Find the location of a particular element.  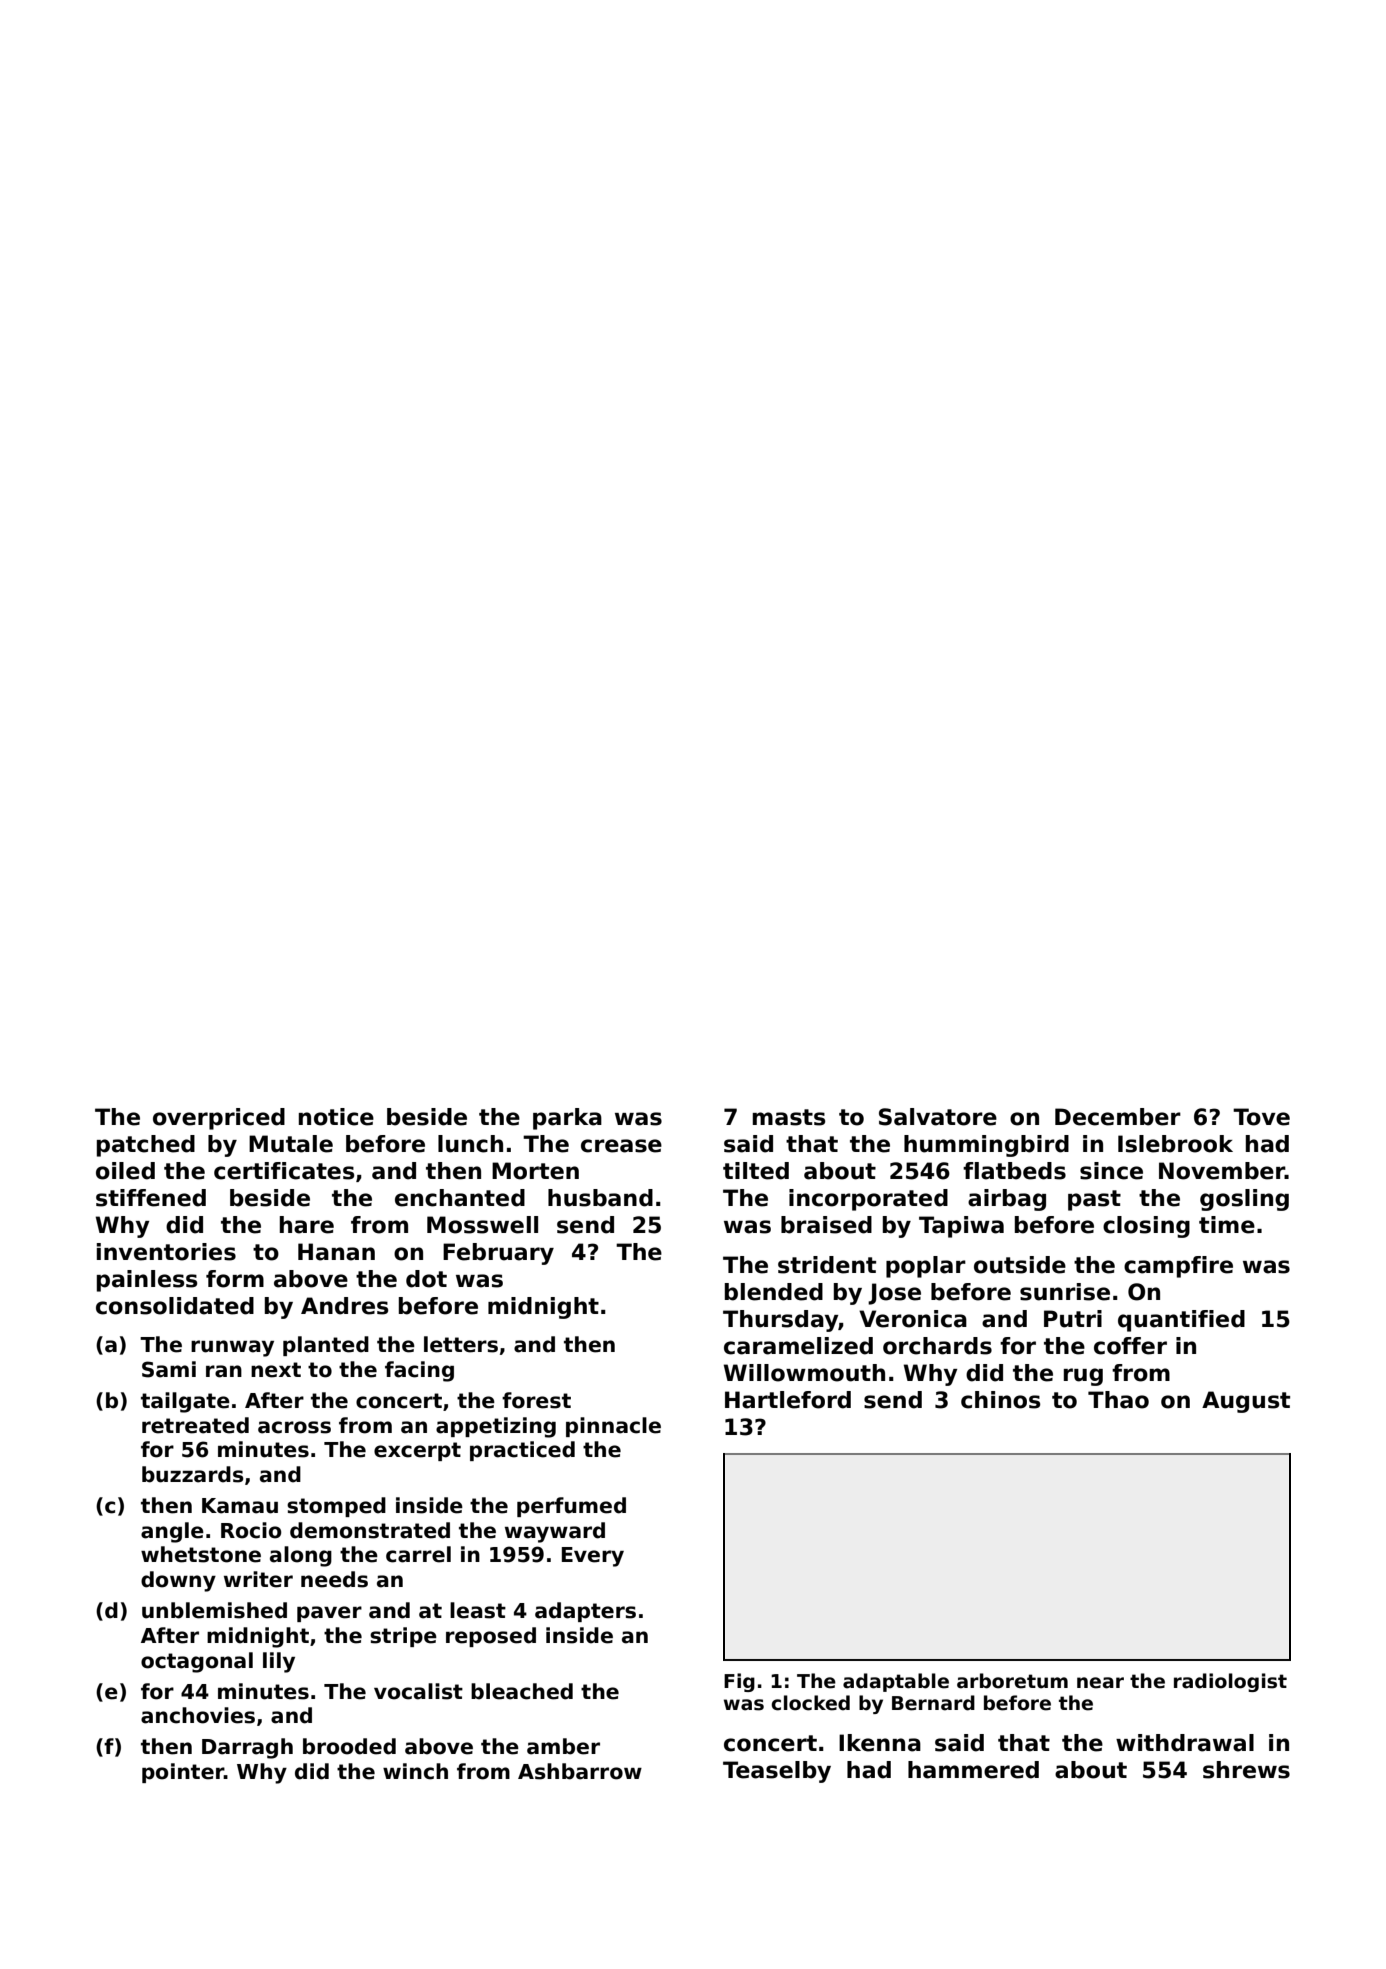

Teaselby is located at coordinates (777, 1772).
